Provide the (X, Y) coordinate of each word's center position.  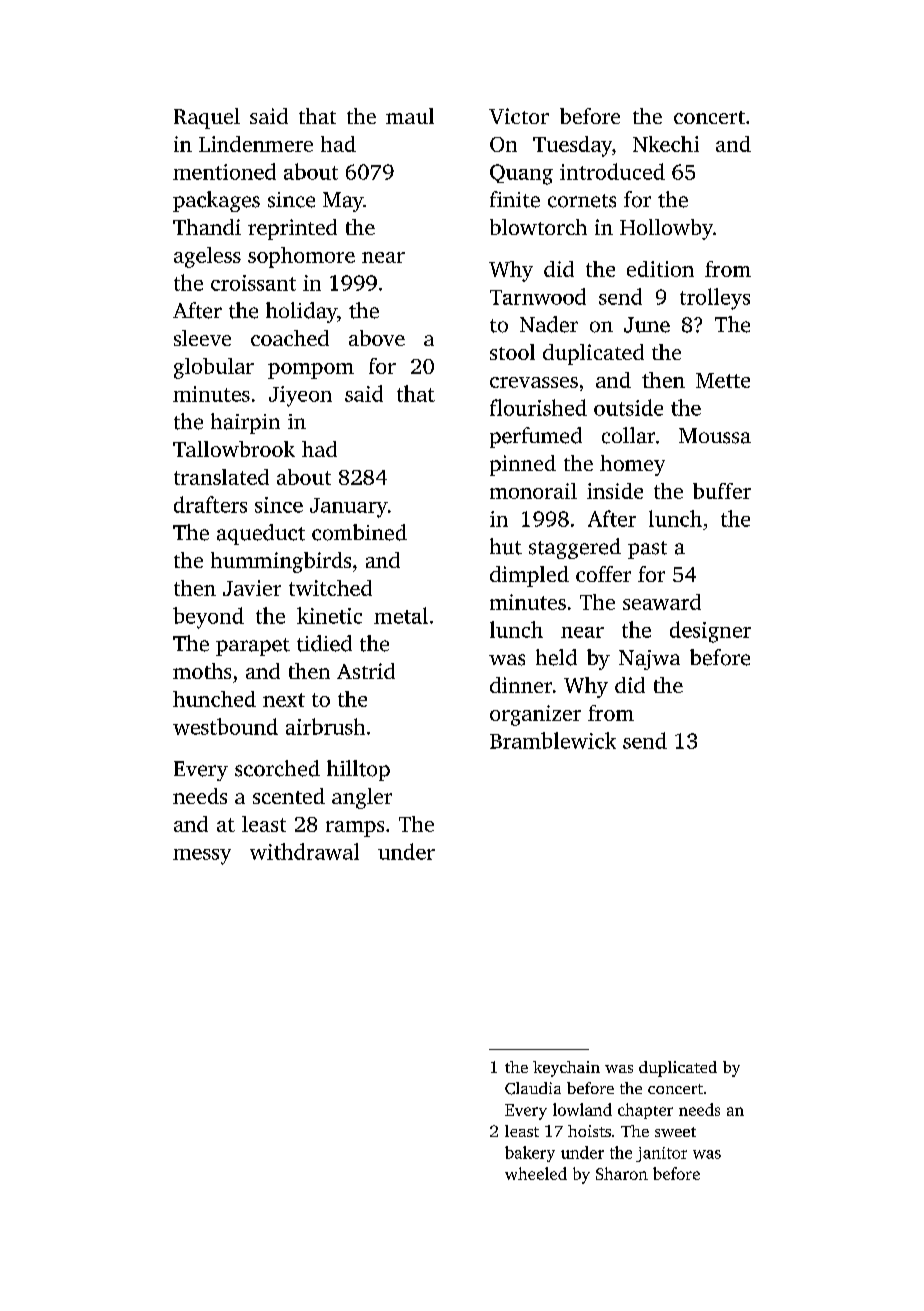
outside (628, 407)
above (377, 338)
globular (214, 368)
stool (512, 352)
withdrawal (304, 851)
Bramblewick (553, 740)
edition (660, 269)
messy (202, 857)
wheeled (536, 1173)
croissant (253, 283)
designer (710, 632)
